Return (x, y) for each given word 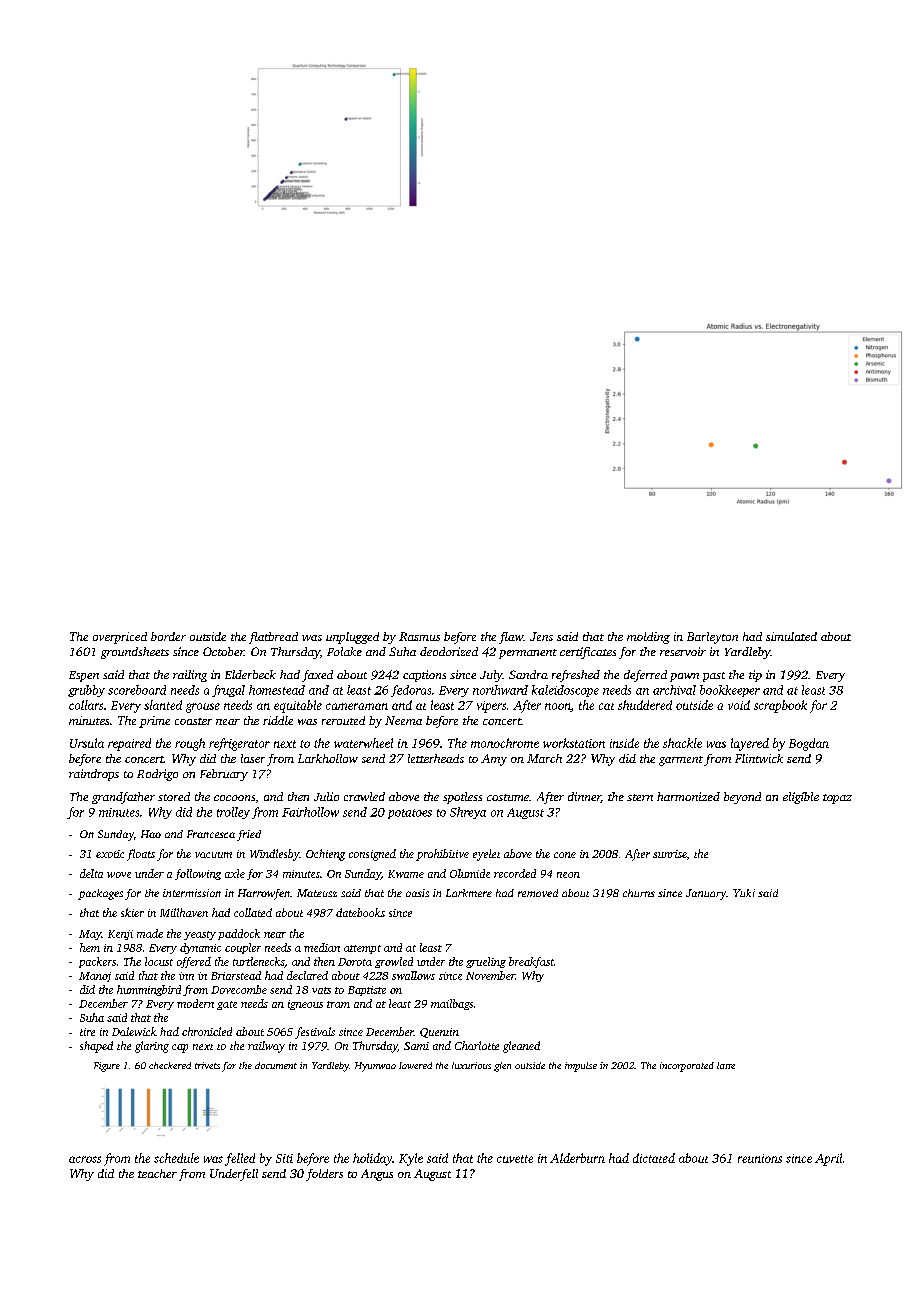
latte (726, 1065)
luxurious (471, 1065)
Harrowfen (264, 894)
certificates (588, 653)
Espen (84, 676)
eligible (801, 798)
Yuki (744, 893)
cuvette (515, 1159)
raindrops (94, 775)
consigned (372, 855)
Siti (284, 1158)
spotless (462, 798)
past (714, 677)
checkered (170, 1065)
